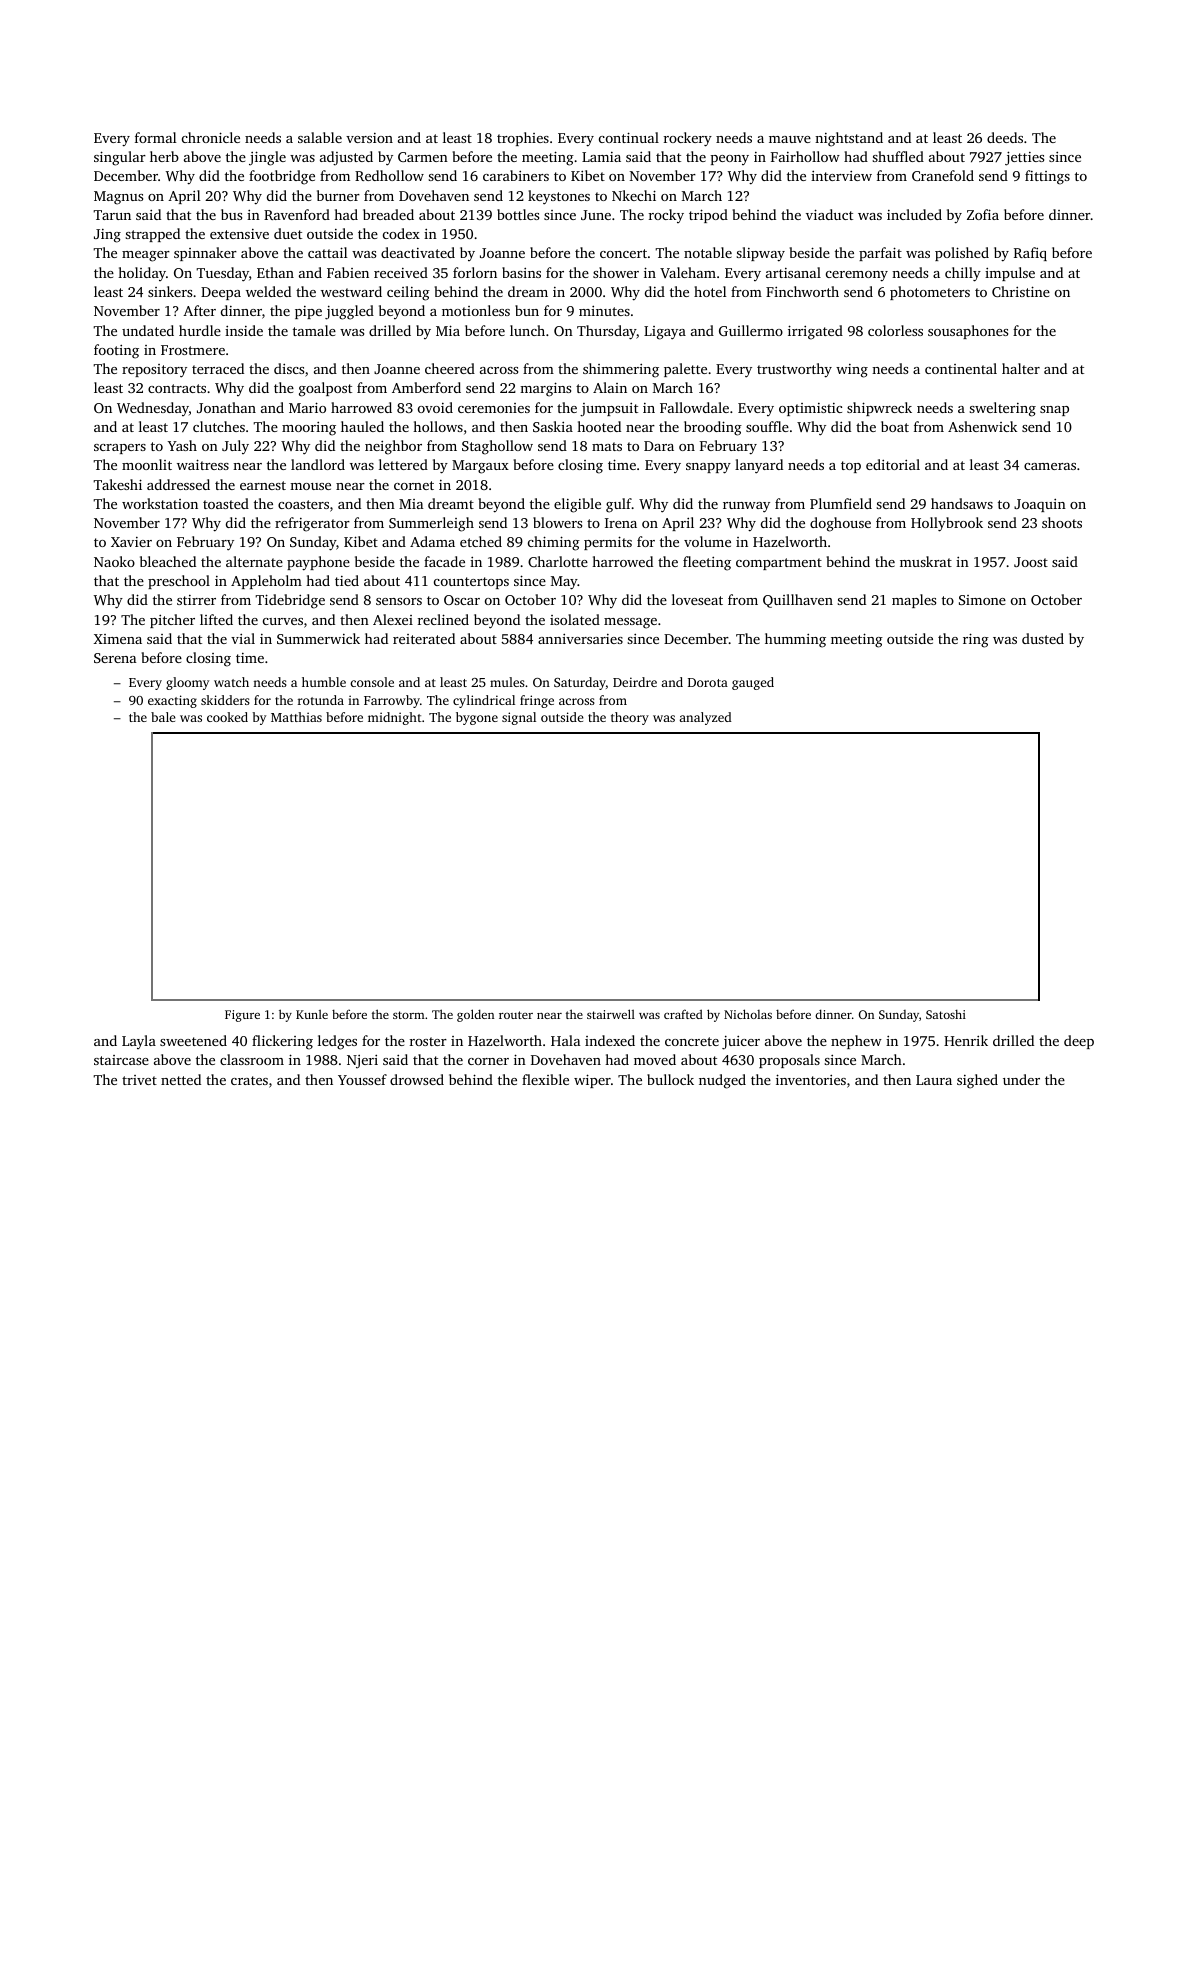  Describe the element at coordinates (227, 717) in the page. I see `cooked` at that location.
